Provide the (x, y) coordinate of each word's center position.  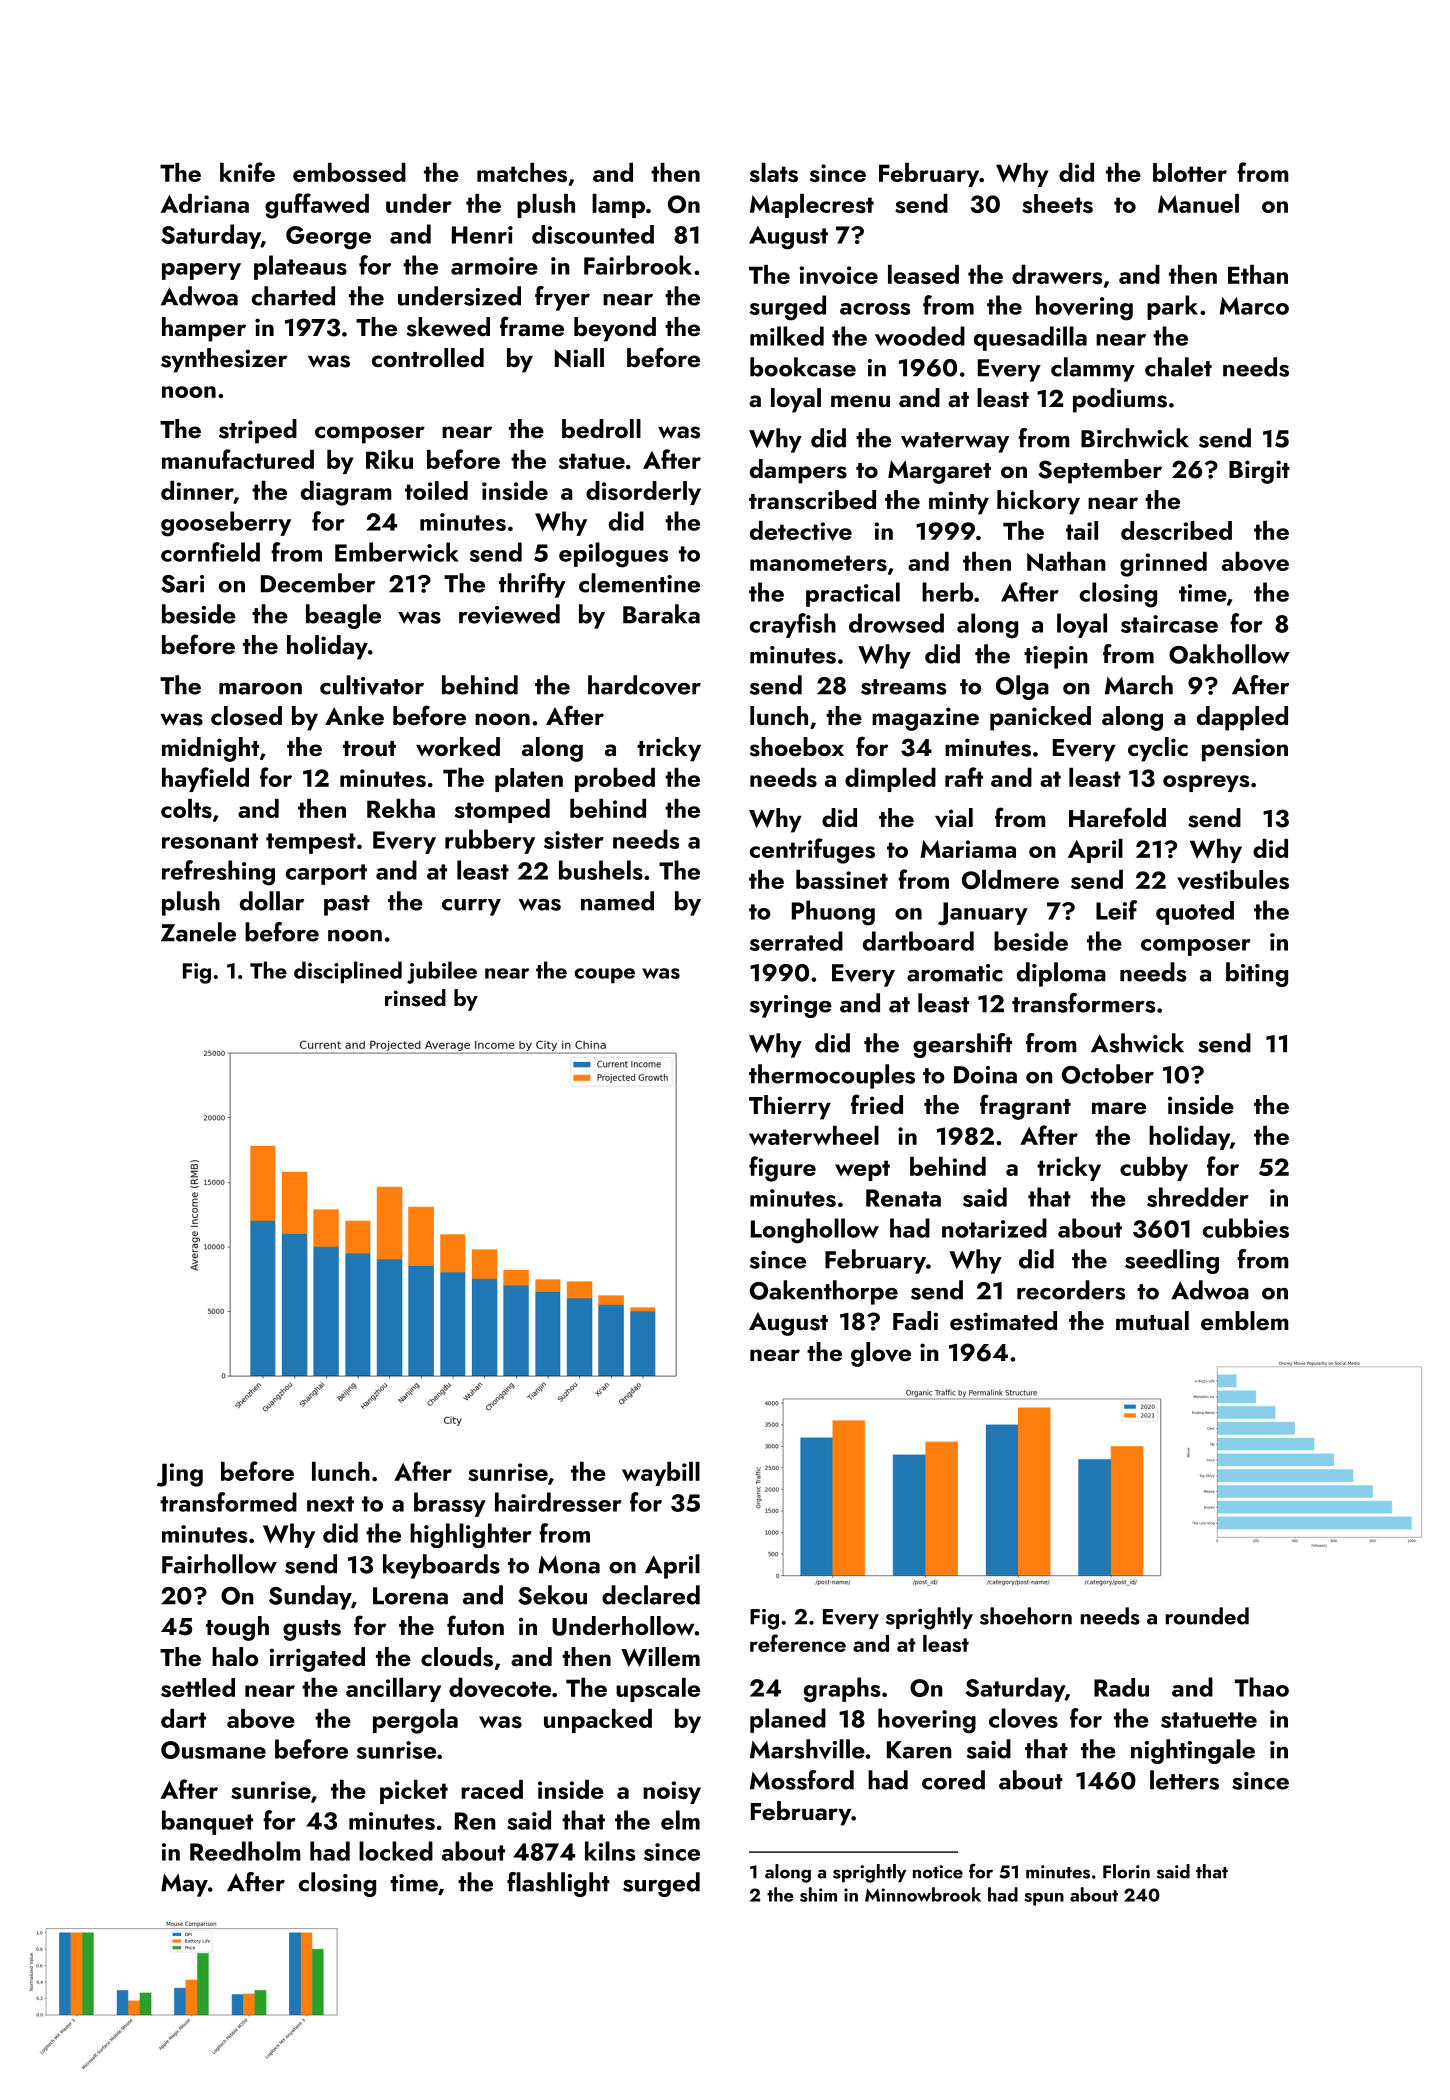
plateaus (300, 267)
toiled (436, 490)
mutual (1152, 1321)
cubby (1154, 1169)
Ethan (1258, 274)
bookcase (803, 367)
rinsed (415, 998)
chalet (1178, 367)
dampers (798, 471)
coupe (604, 976)
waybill (661, 1474)
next (330, 1504)
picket (414, 1792)
